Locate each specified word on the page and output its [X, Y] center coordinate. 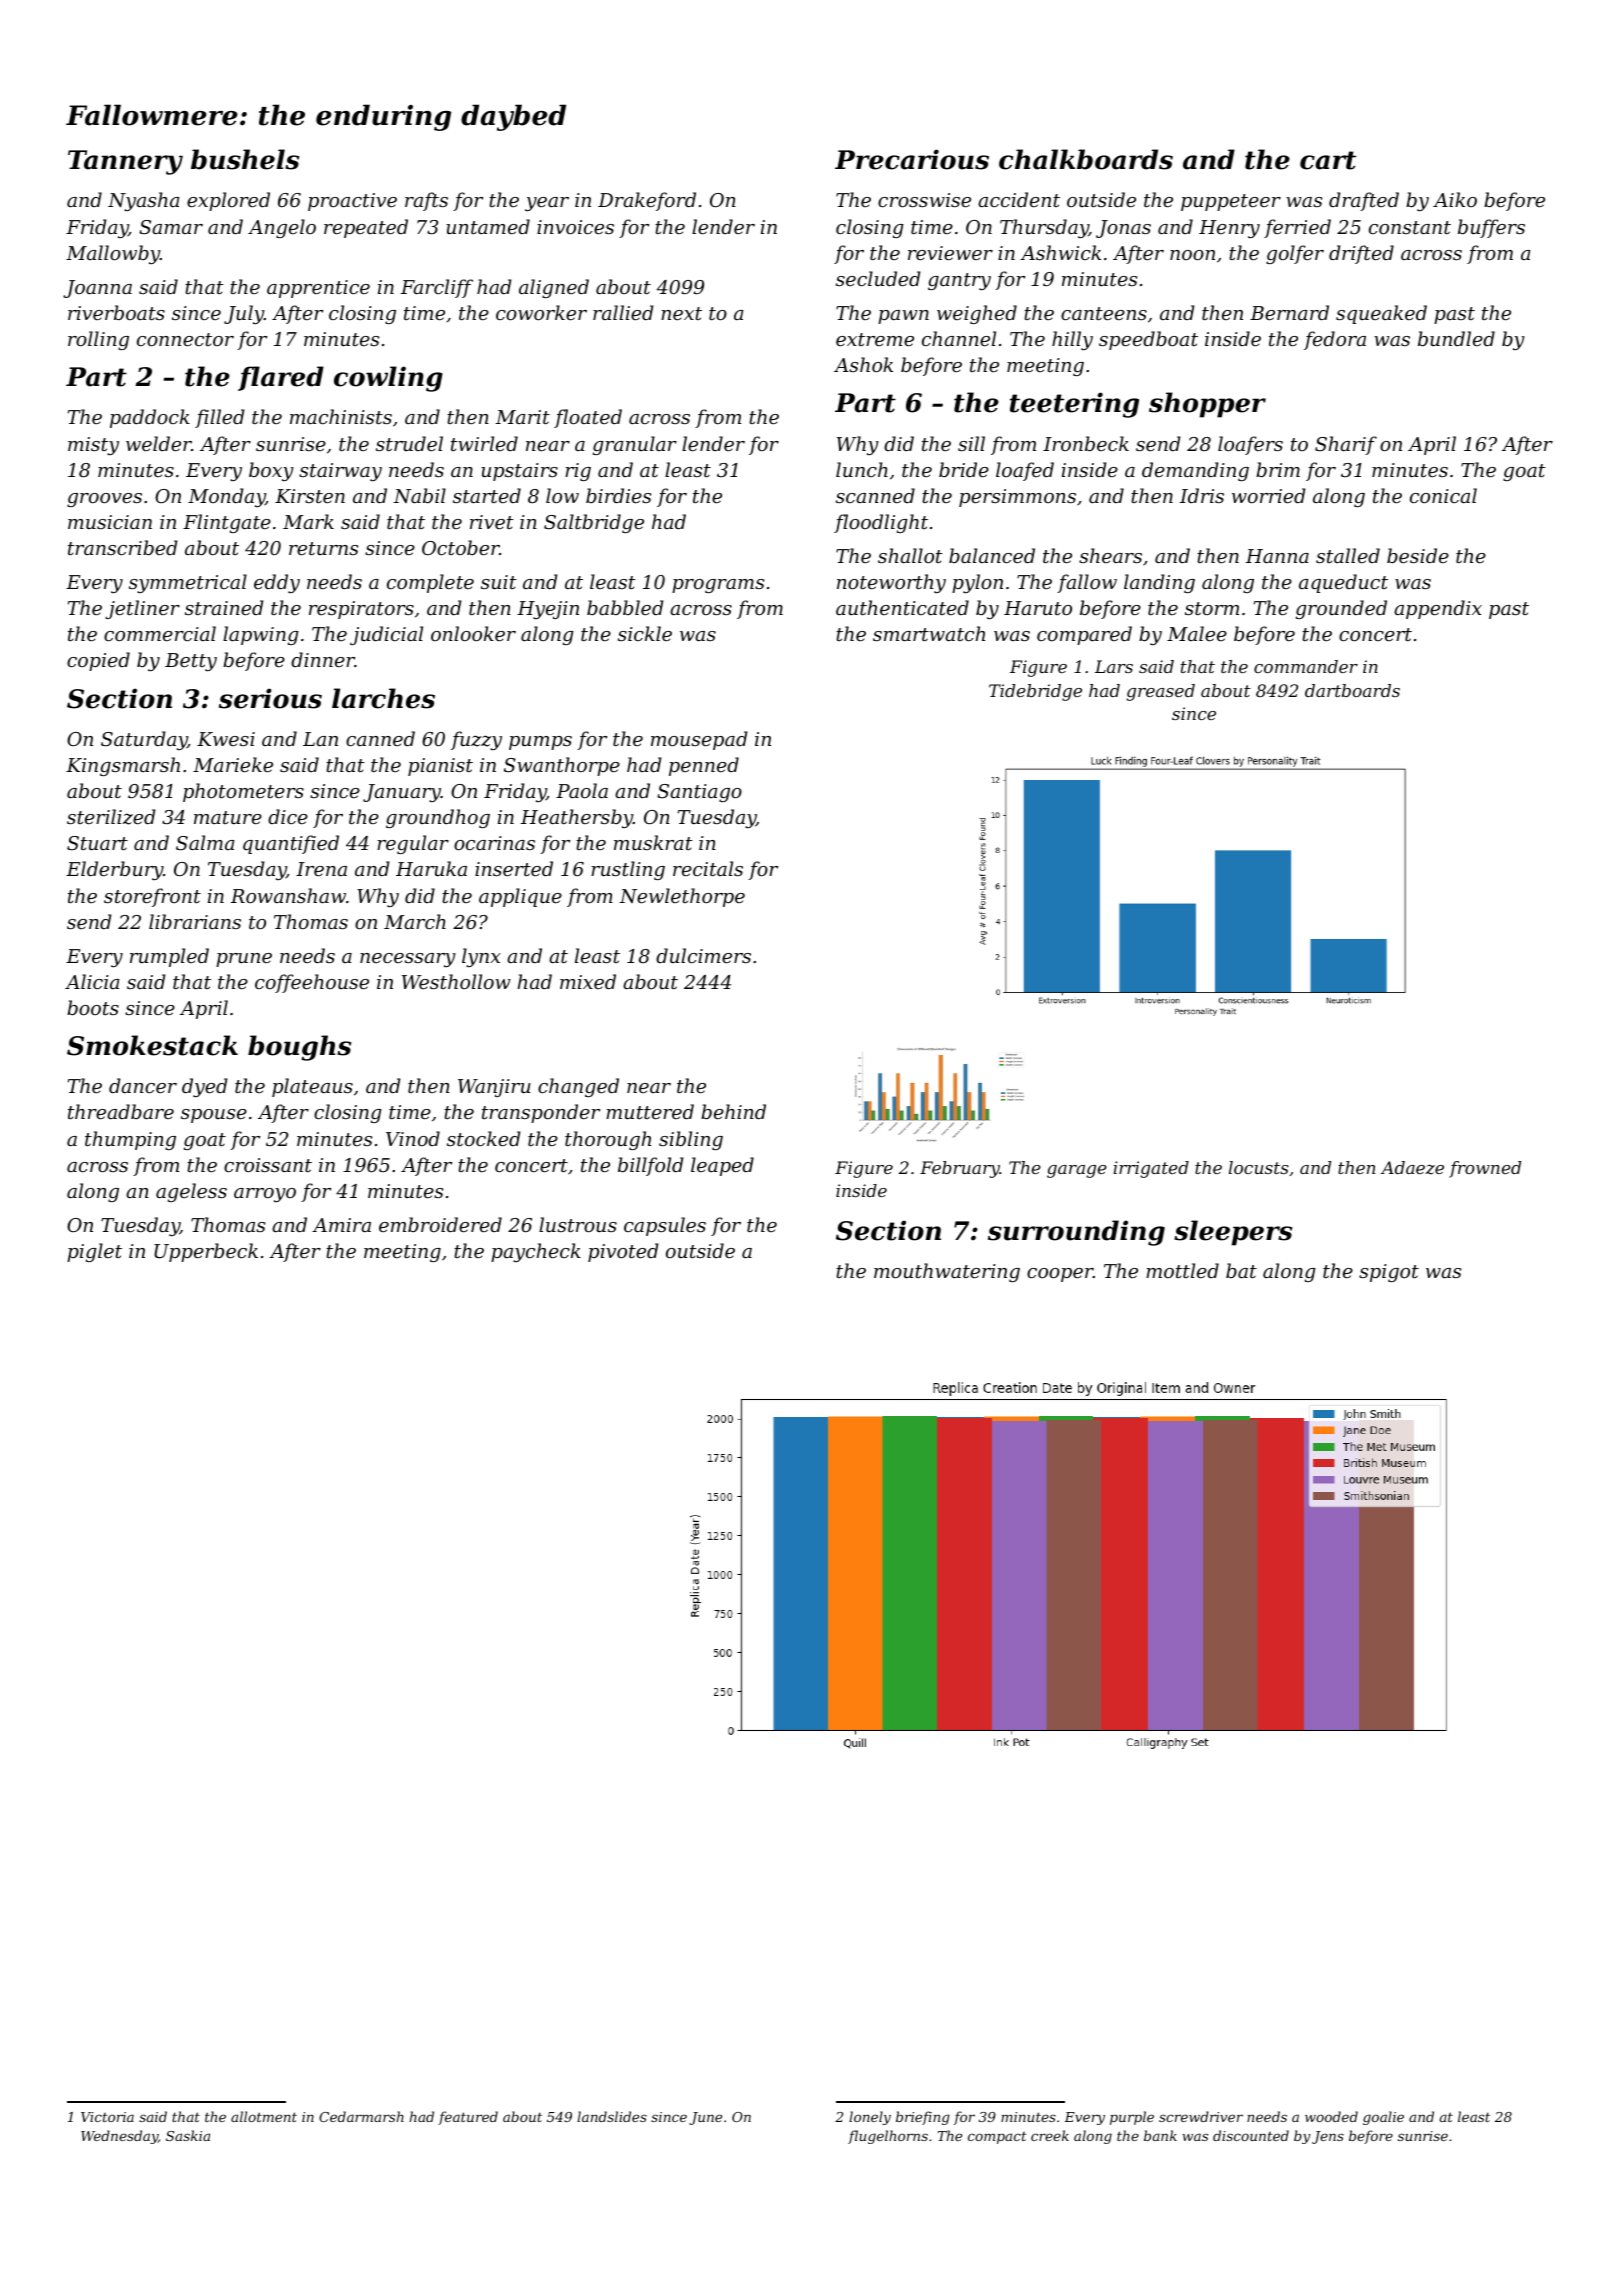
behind [733, 1111]
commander [1306, 666]
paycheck [536, 1252]
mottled [1182, 1270]
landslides [612, 2116]
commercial [160, 633]
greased [1160, 692]
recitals [708, 868]
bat [1241, 1270]
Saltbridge [594, 523]
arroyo [265, 1195]
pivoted [623, 1252]
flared [281, 378]
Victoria [107, 2117]
